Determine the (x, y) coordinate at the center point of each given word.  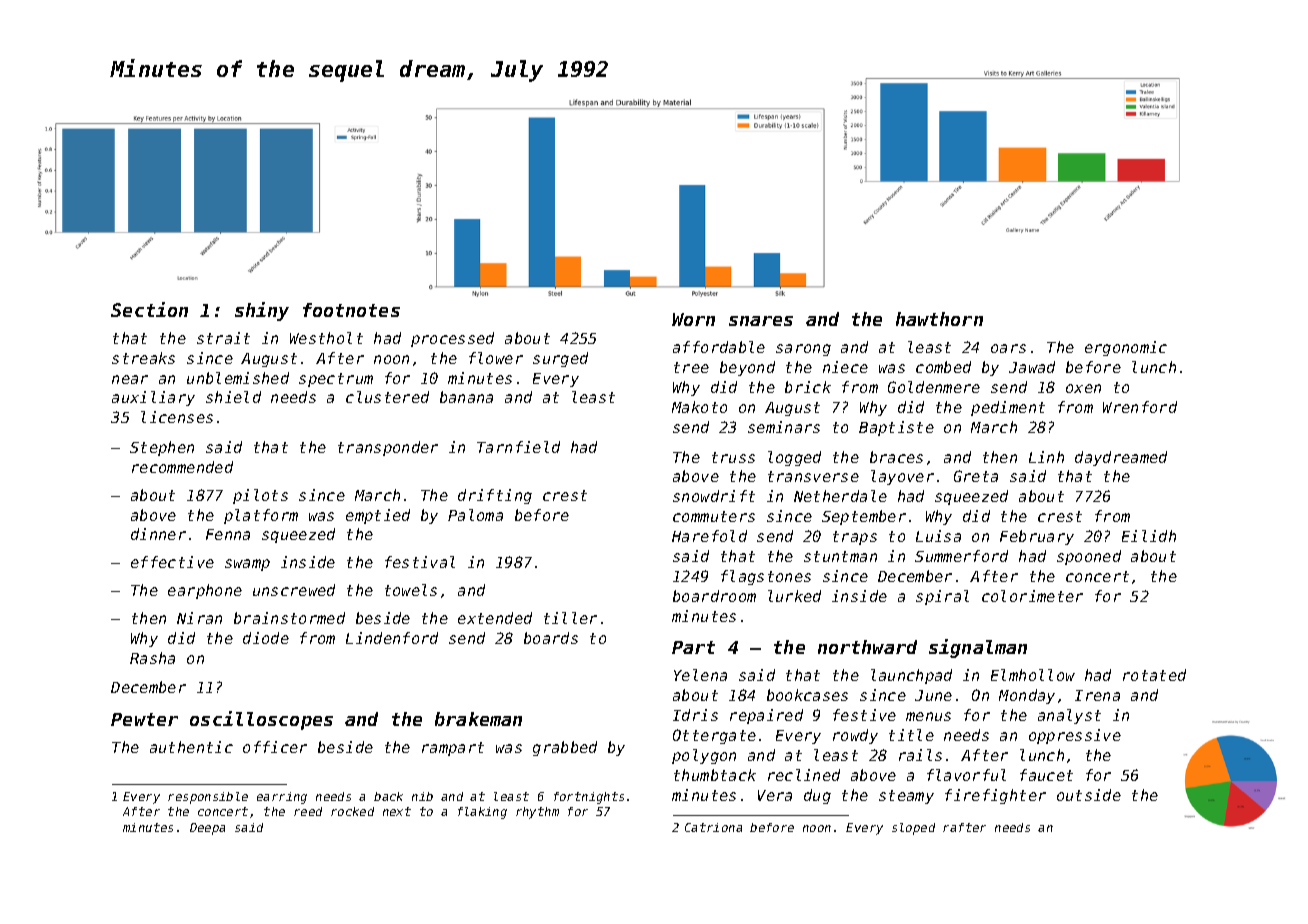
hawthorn (939, 319)
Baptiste (896, 428)
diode (266, 638)
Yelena (700, 675)
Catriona (713, 827)
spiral (942, 597)
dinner (158, 534)
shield (233, 397)
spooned (1089, 557)
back (388, 796)
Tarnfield (518, 447)
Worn (693, 319)
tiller (570, 618)
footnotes (351, 310)
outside (1089, 795)
